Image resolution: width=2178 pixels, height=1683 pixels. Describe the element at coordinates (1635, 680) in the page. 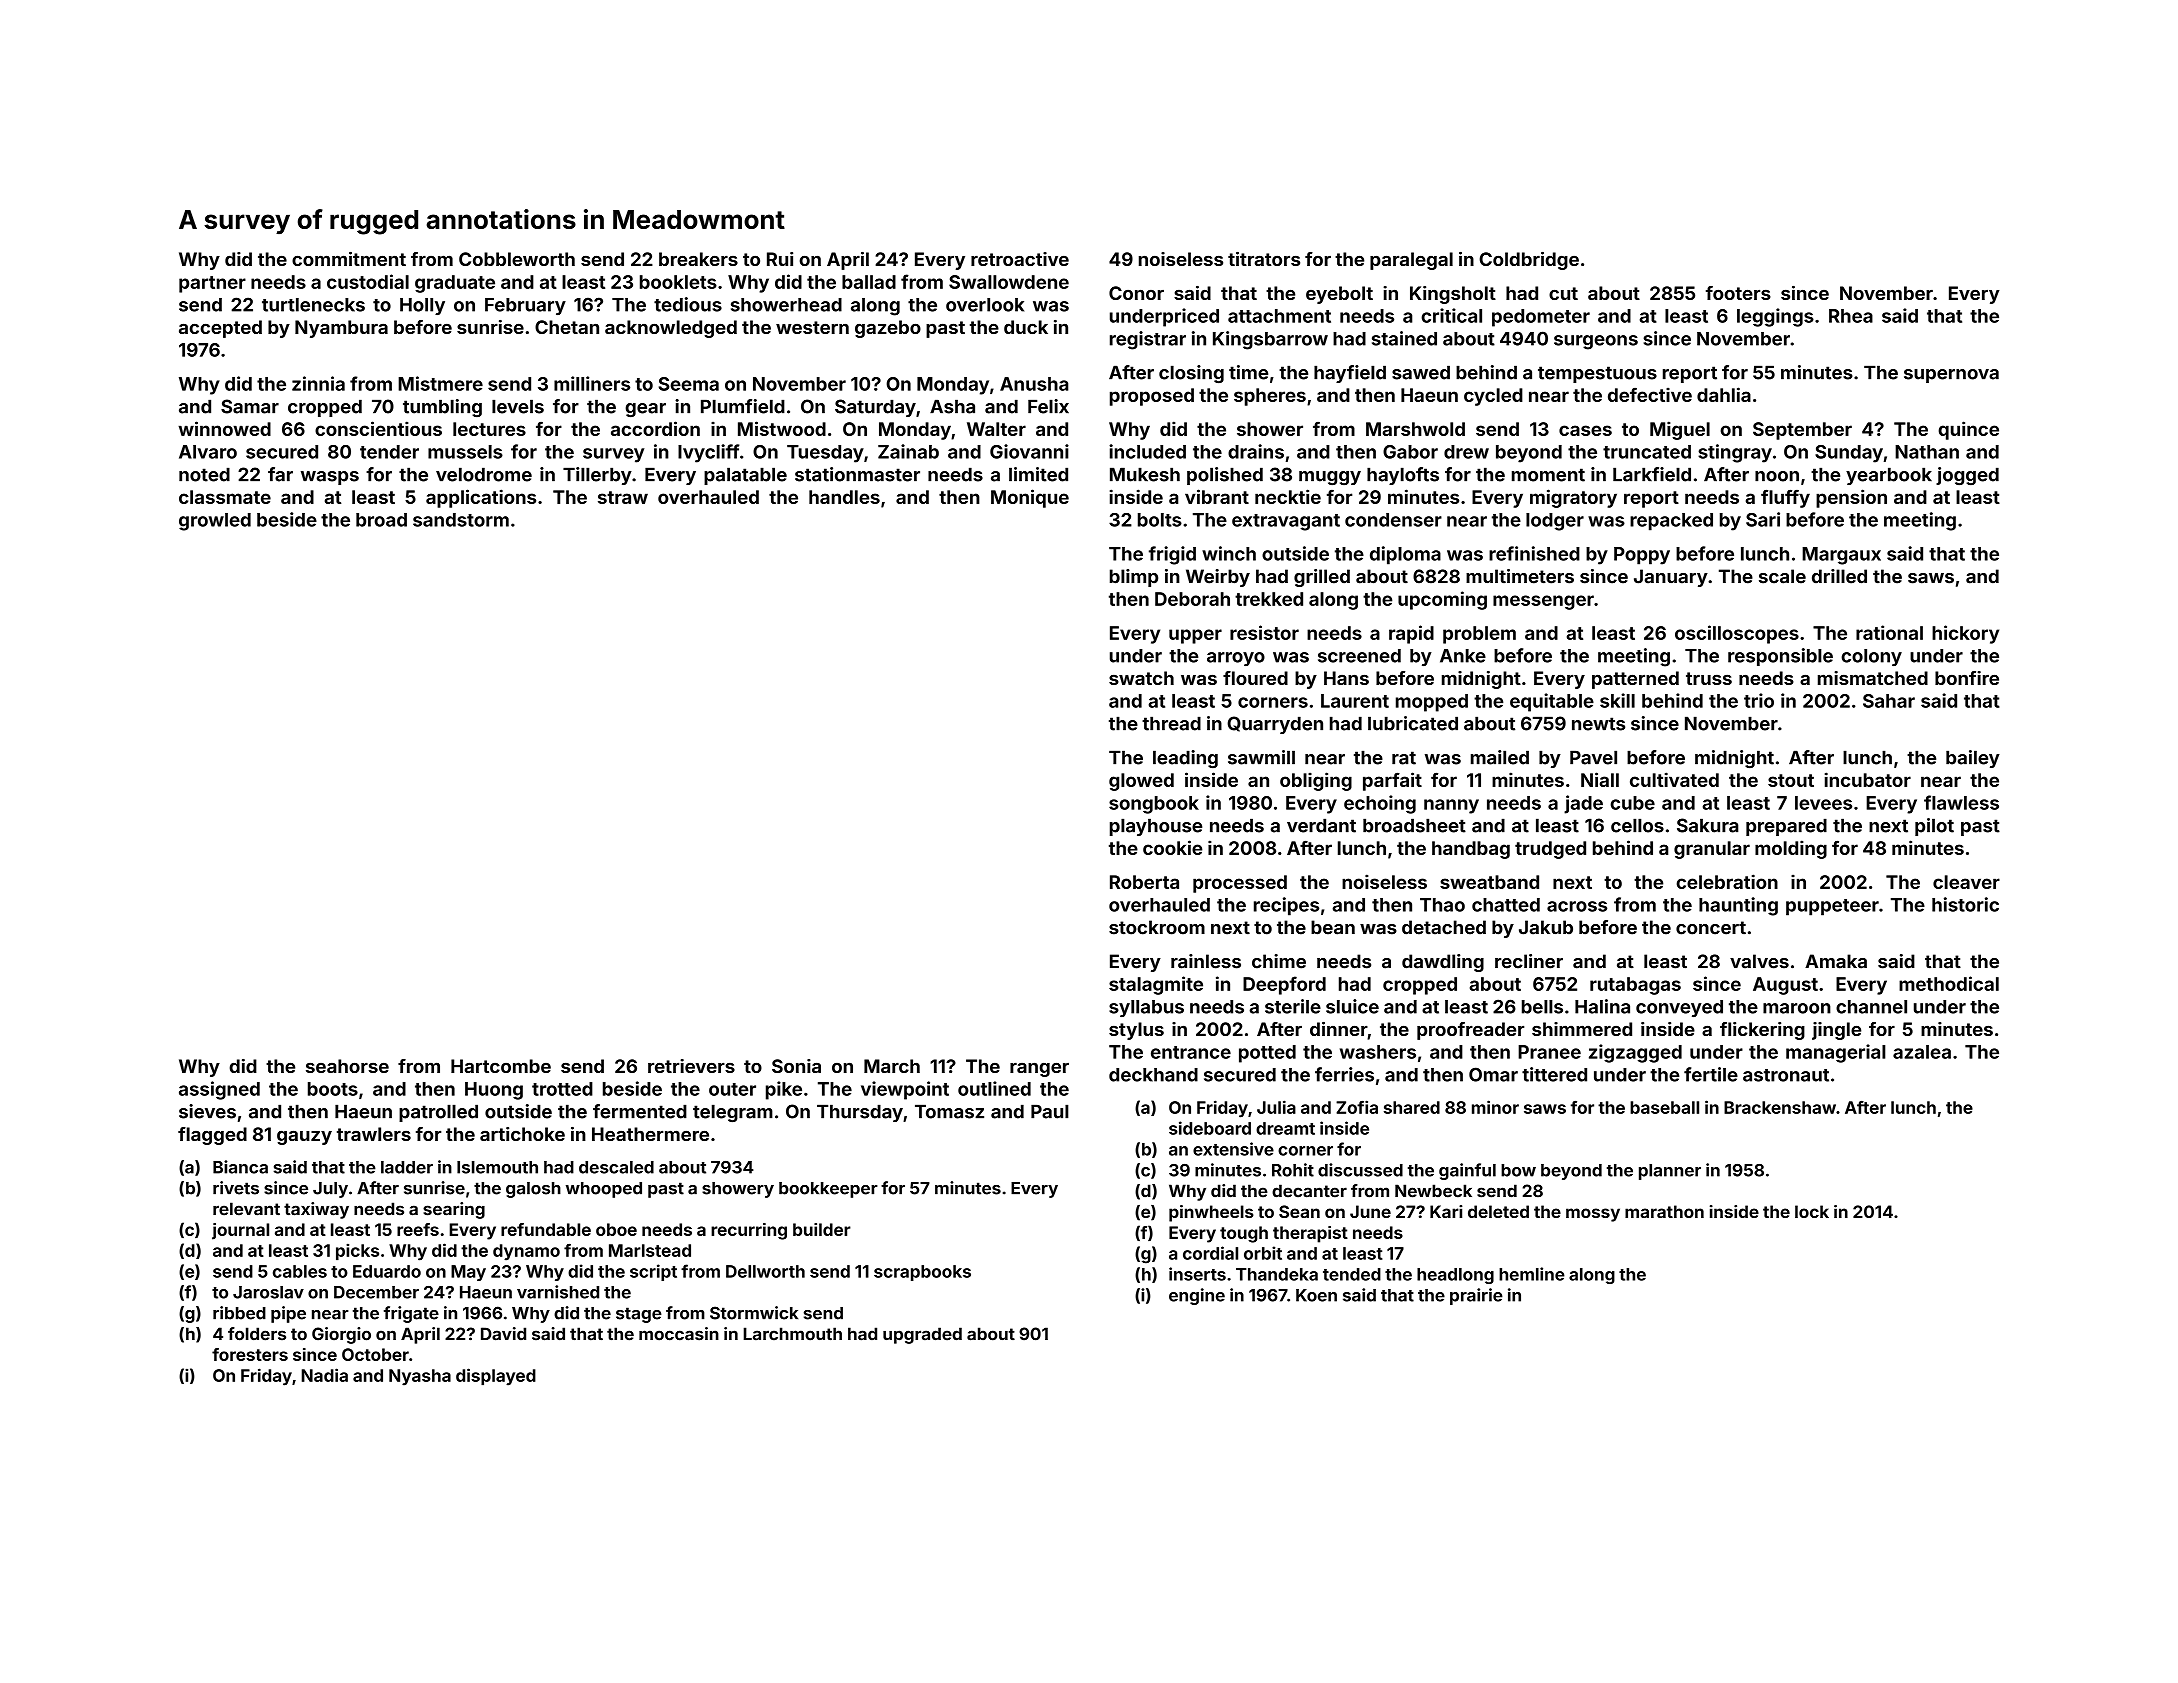

I see `patterned` at that location.
